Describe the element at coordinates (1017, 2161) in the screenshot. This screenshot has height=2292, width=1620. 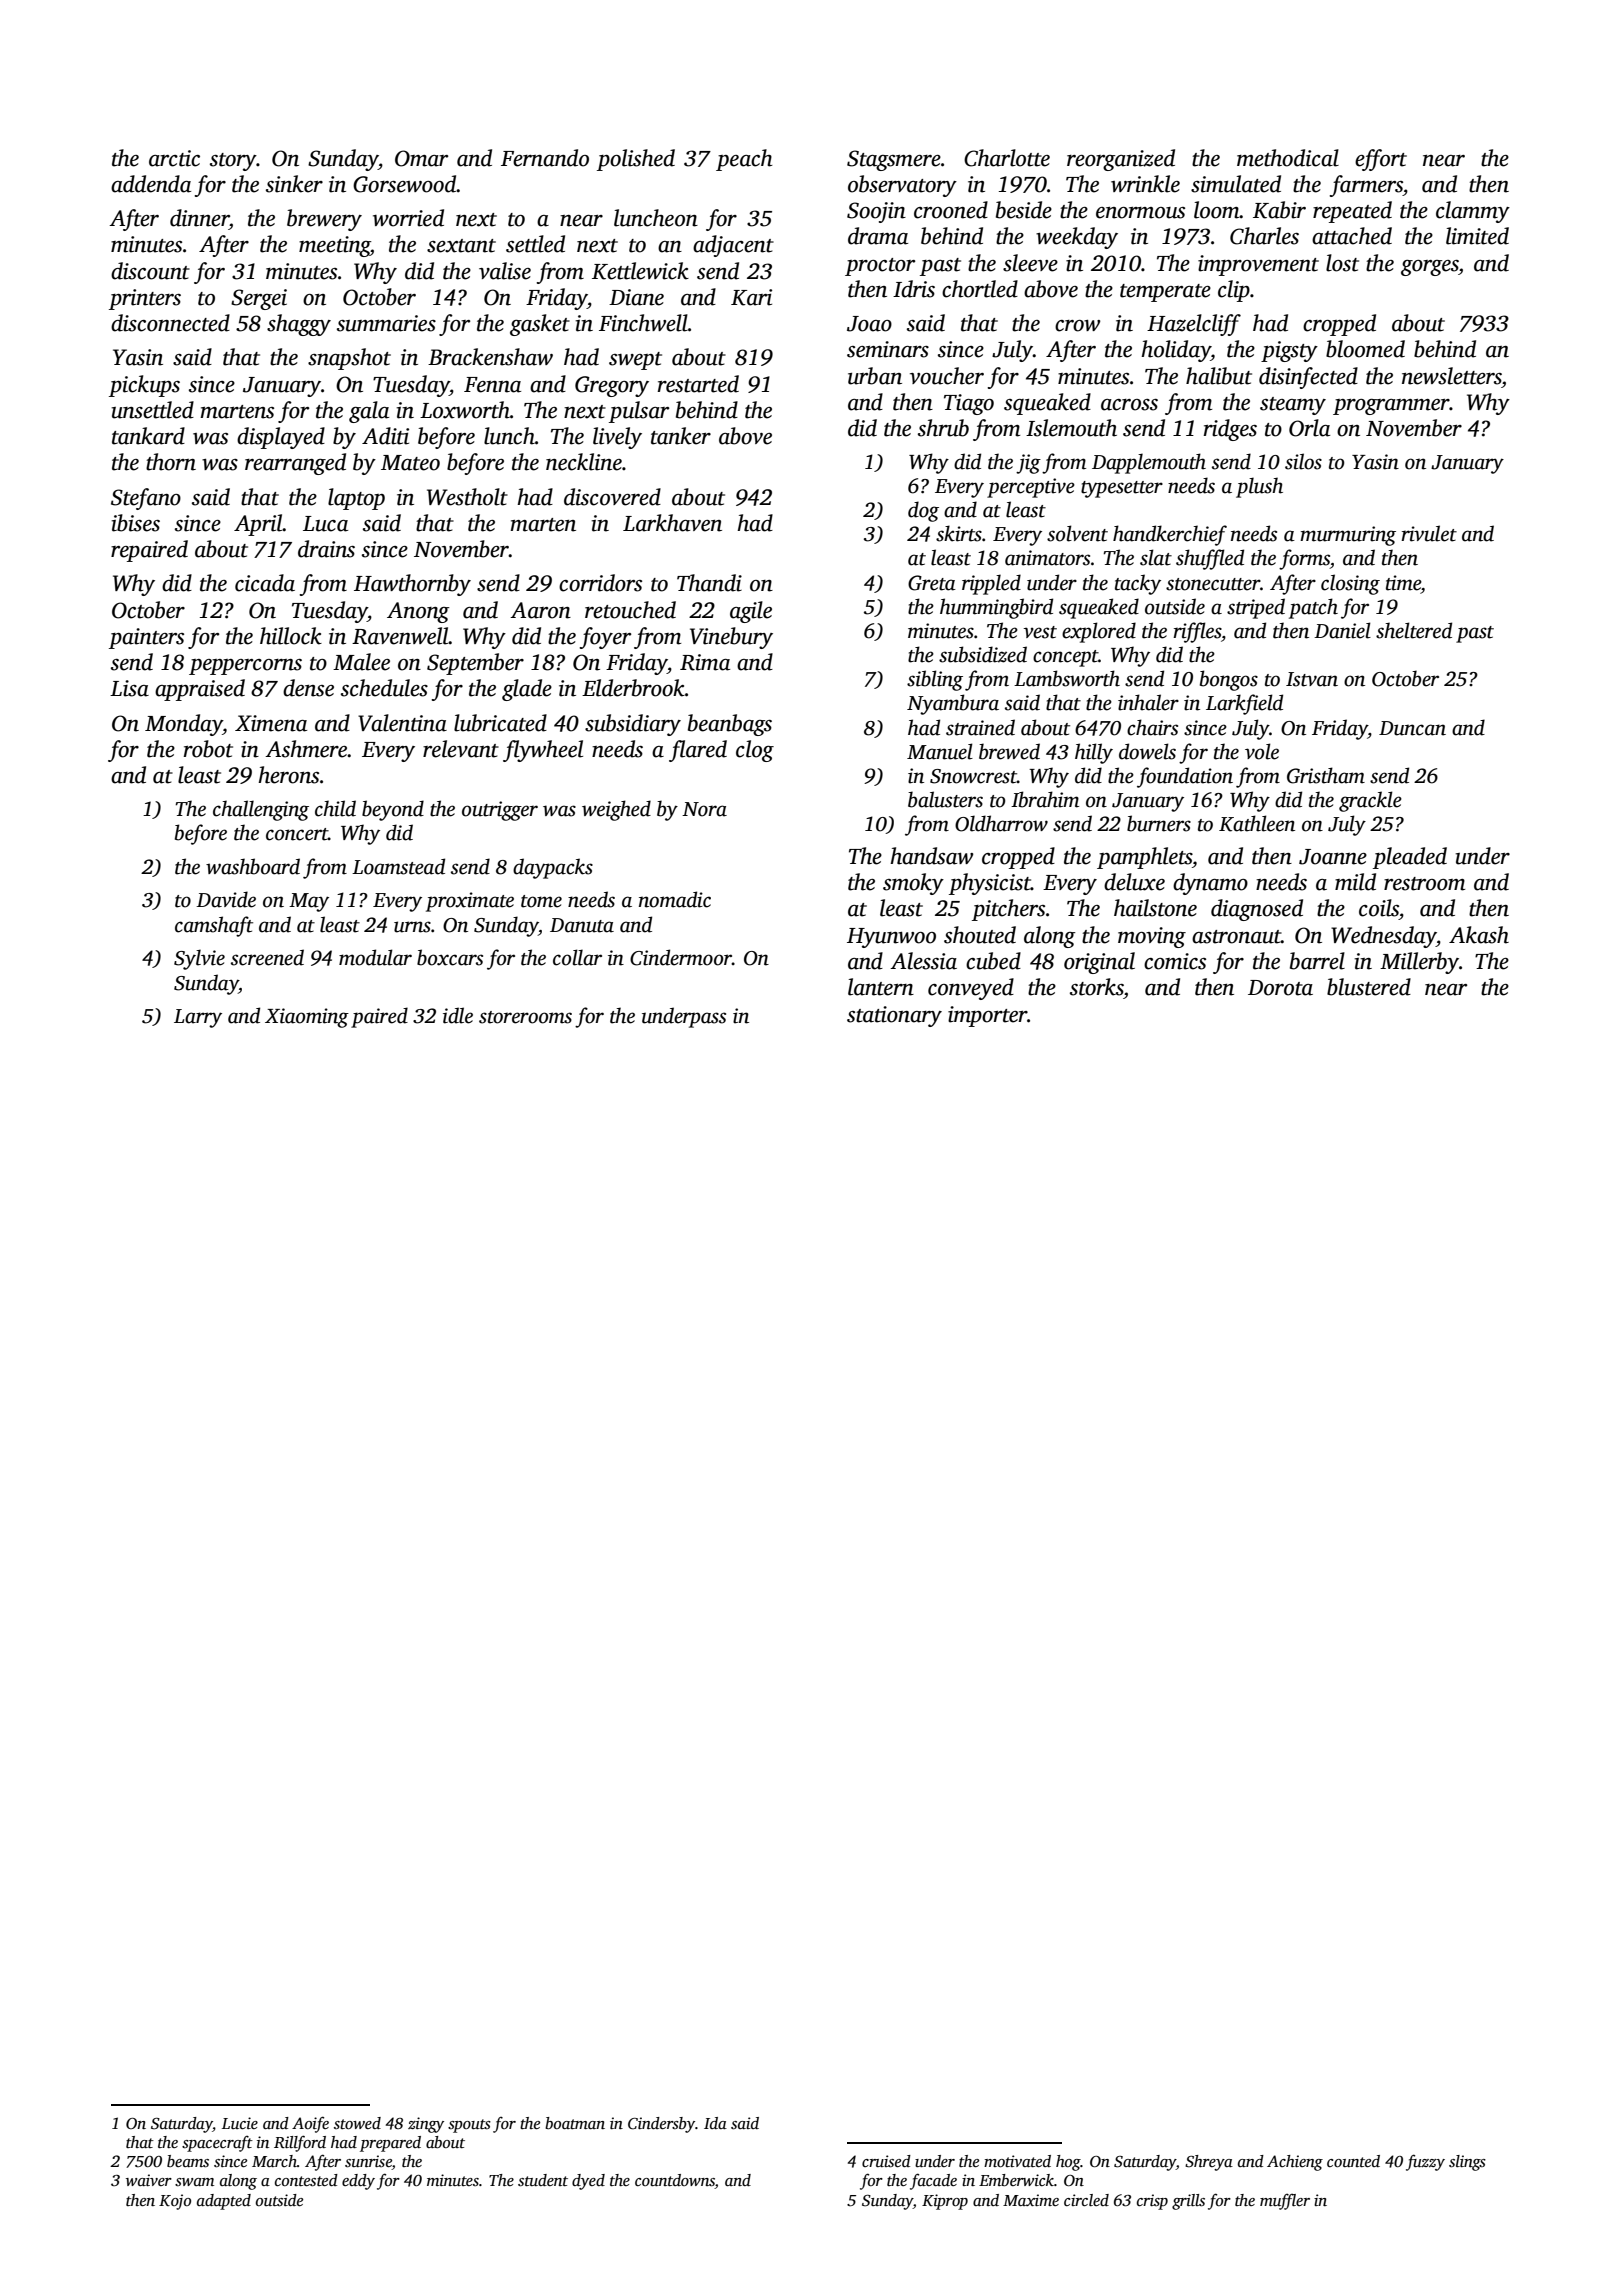
I see `motivated` at that location.
